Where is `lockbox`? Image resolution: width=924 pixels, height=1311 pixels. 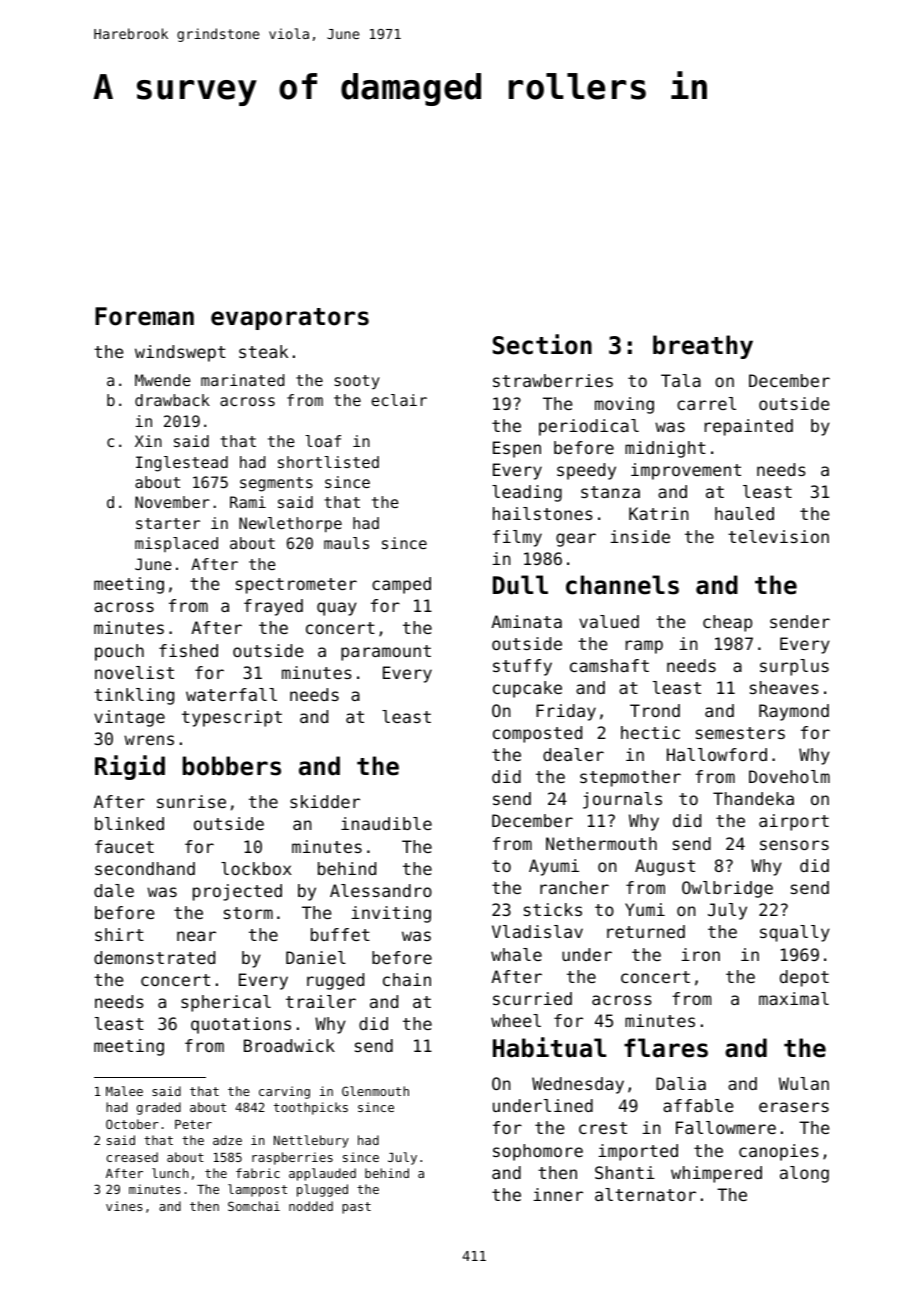 lockbox is located at coordinates (256, 868).
